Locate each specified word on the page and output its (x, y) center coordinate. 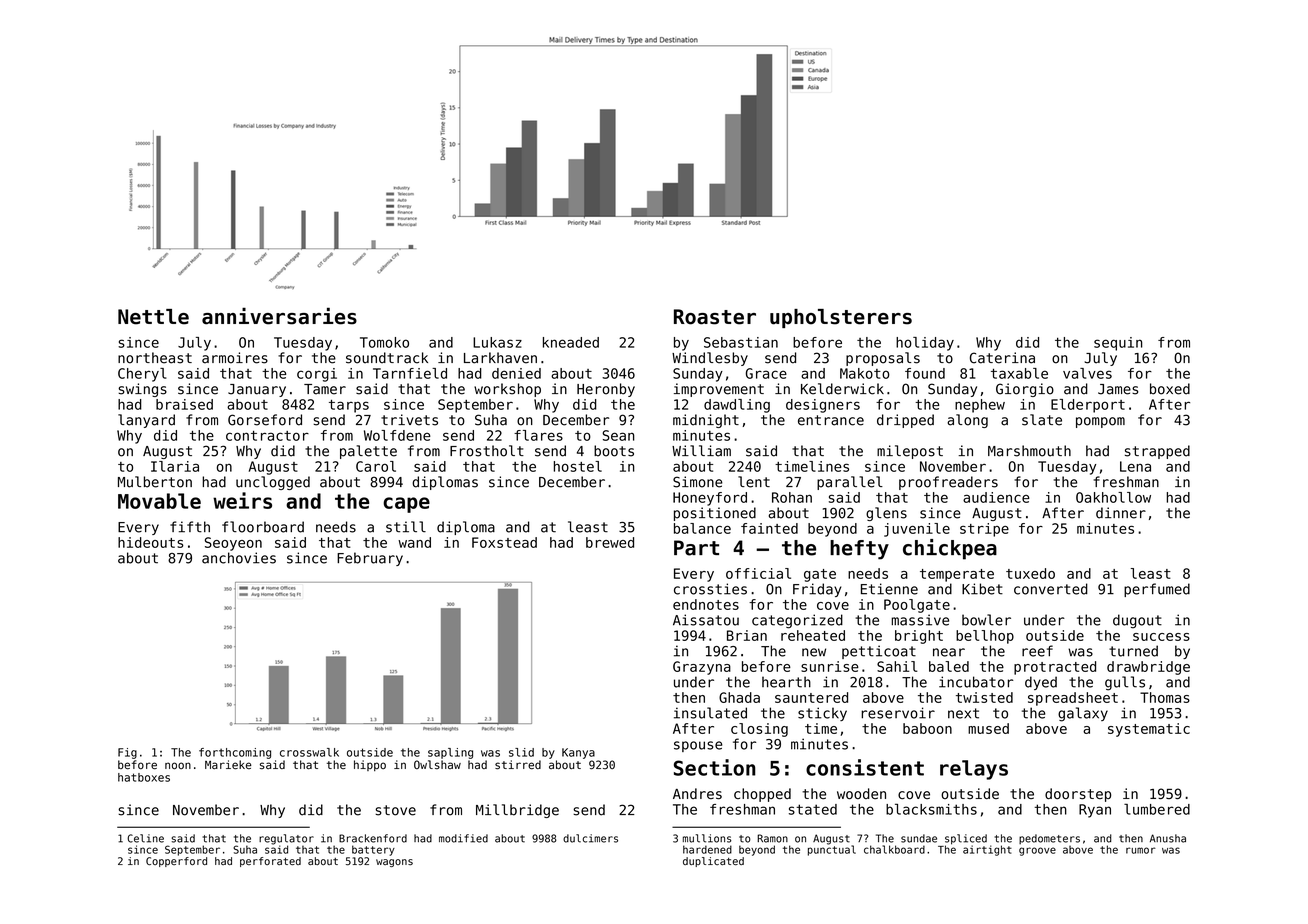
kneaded (571, 342)
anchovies (239, 558)
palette (368, 452)
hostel (578, 466)
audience (996, 497)
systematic (1149, 730)
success (1161, 637)
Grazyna (702, 668)
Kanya (578, 753)
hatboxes (144, 777)
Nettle (153, 317)
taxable (1019, 373)
